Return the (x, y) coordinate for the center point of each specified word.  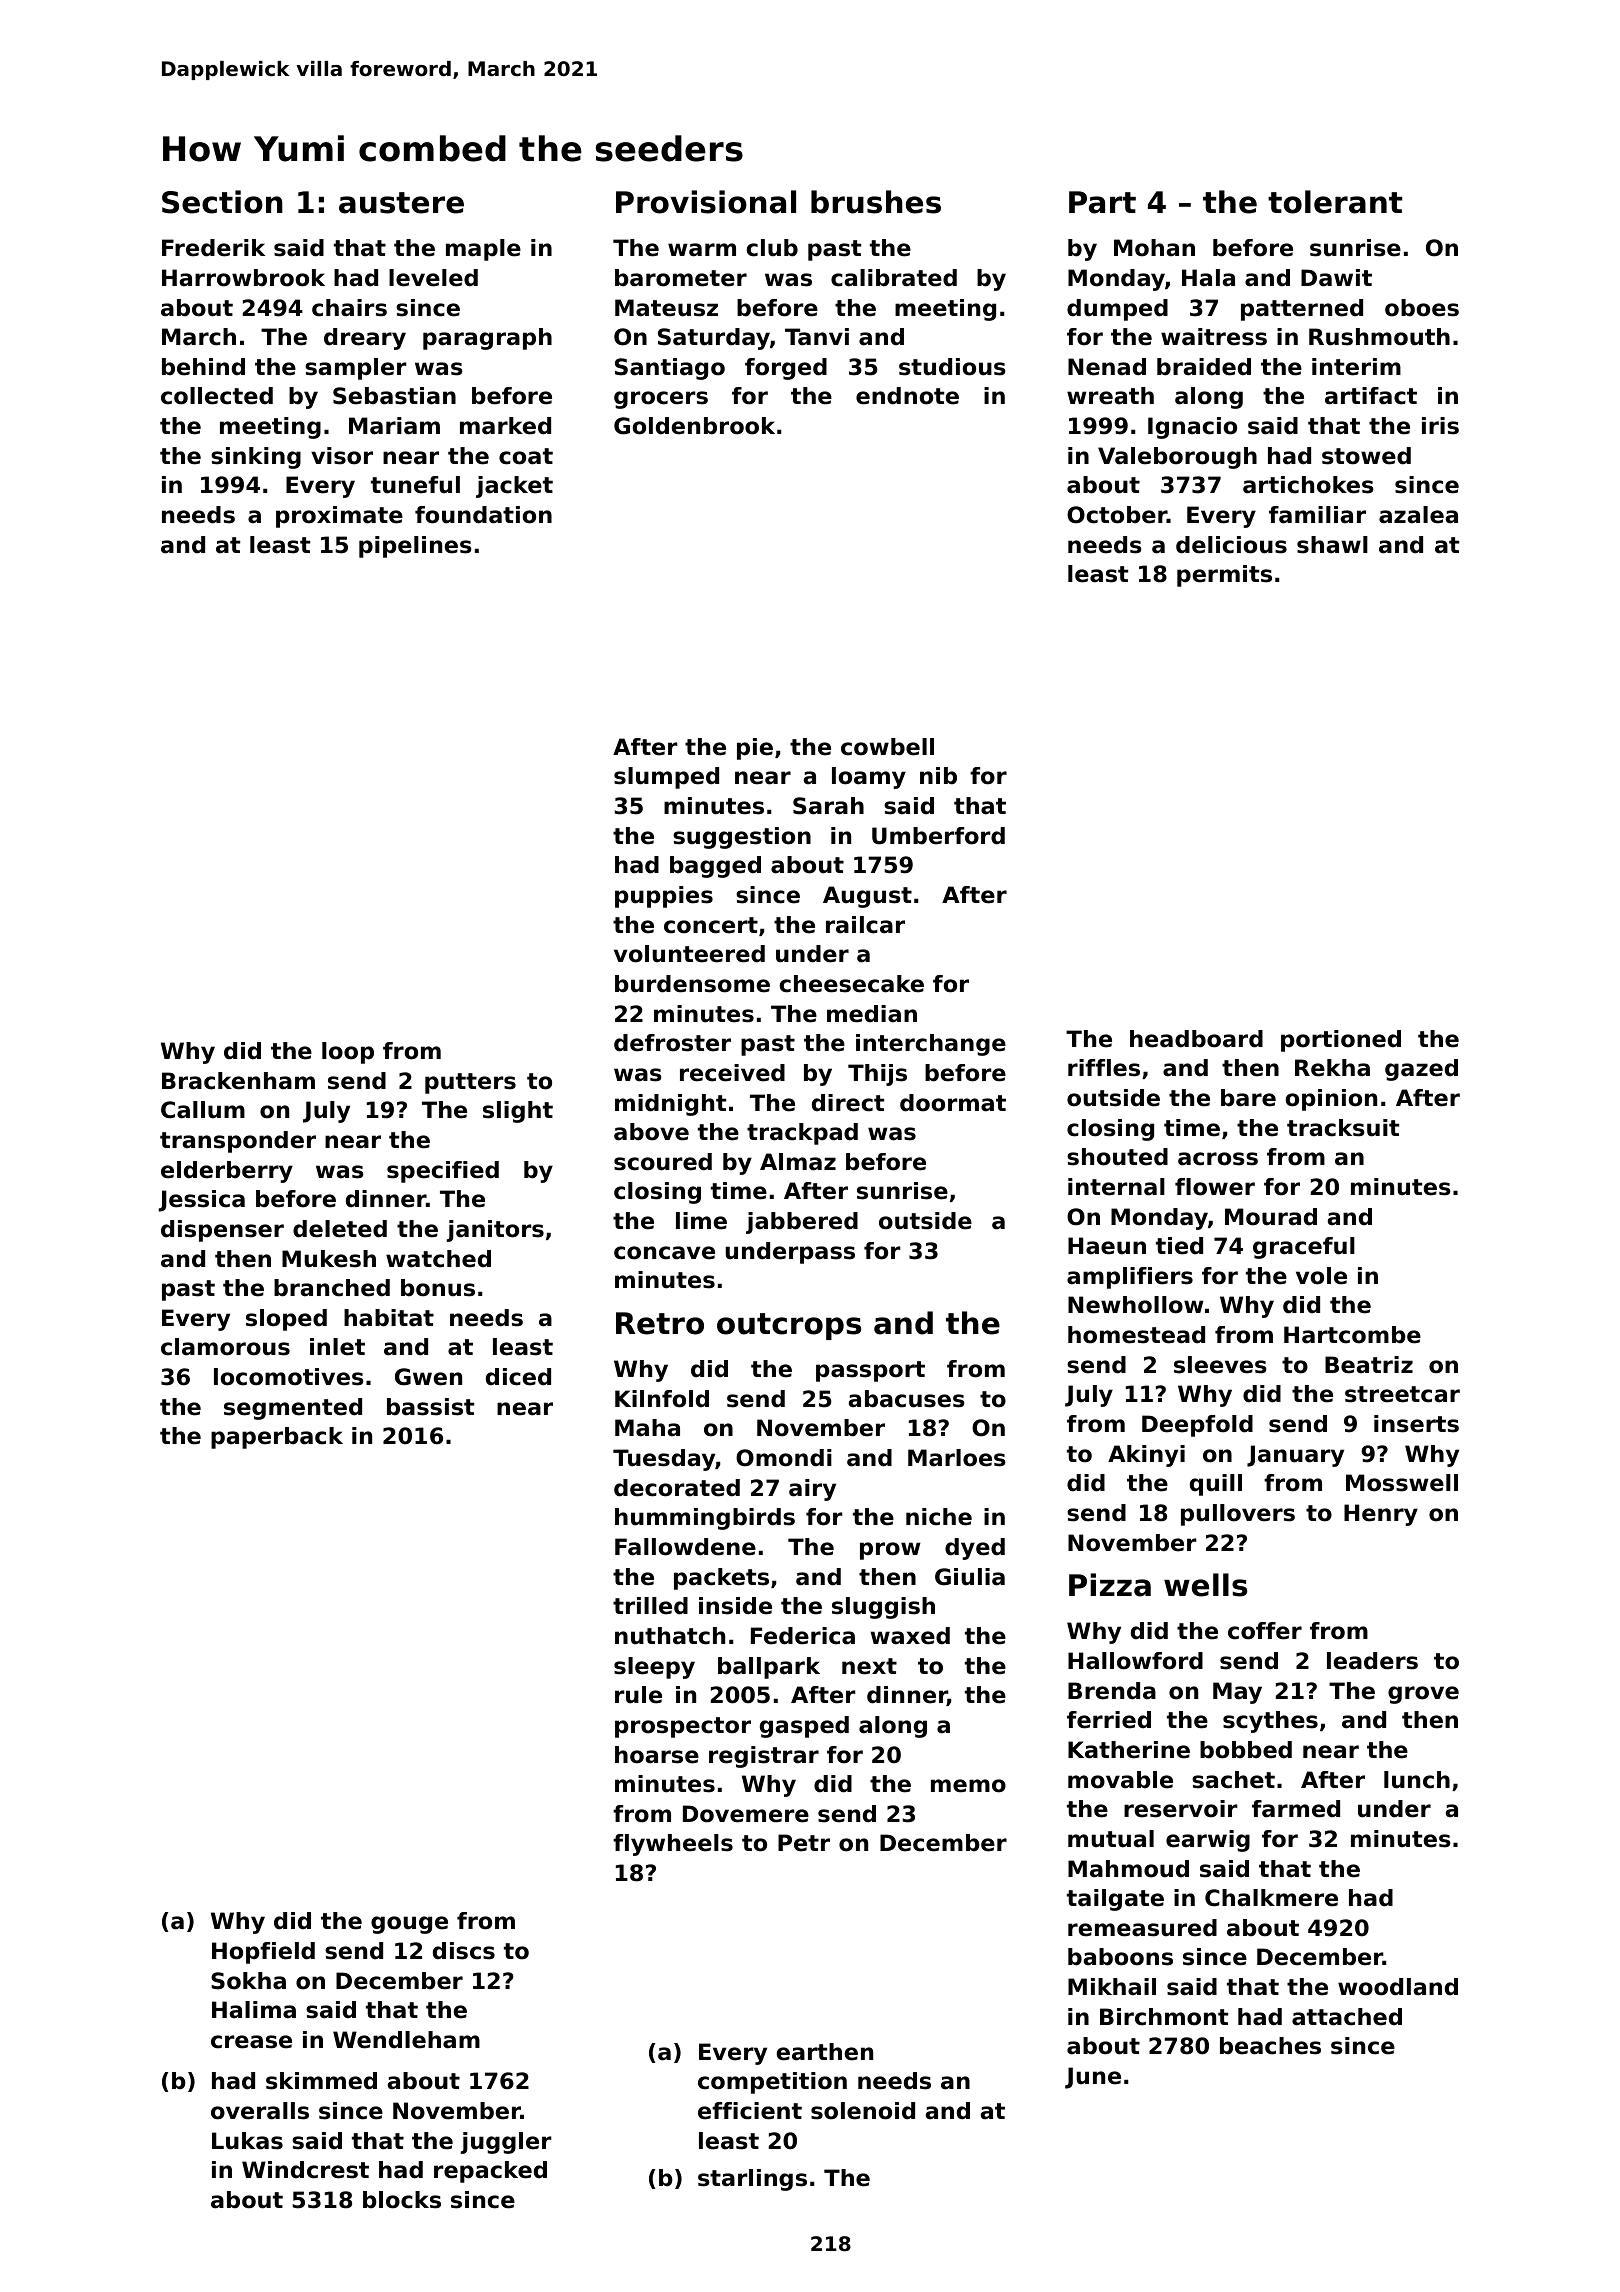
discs (464, 1951)
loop (348, 1053)
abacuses (906, 1399)
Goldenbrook (694, 426)
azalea (1418, 515)
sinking (256, 458)
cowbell (887, 747)
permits (1224, 576)
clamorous (225, 1347)
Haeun (1107, 1246)
